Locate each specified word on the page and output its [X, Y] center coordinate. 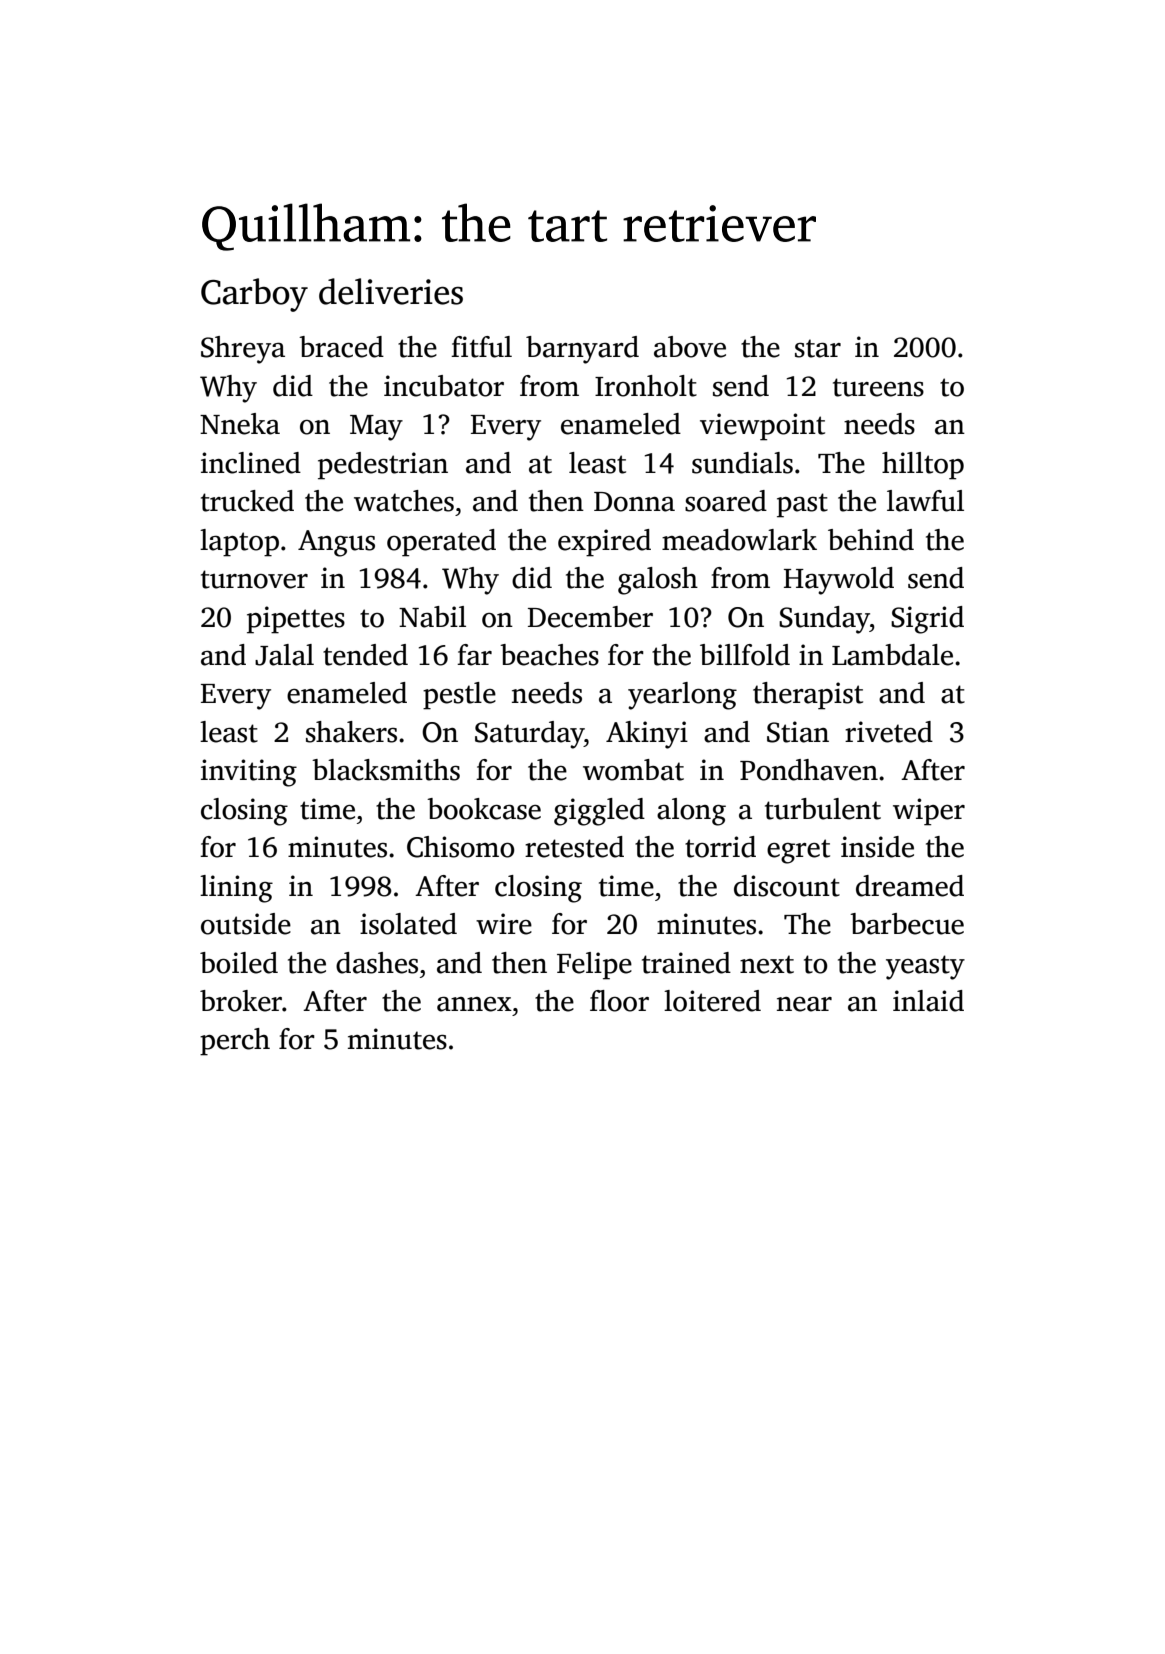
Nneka [240, 424]
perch [235, 1042]
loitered [712, 1001]
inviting [249, 773]
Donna [634, 502]
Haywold [839, 581]
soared [726, 501]
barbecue [907, 924]
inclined [251, 463]
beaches [549, 655]
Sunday [824, 620]
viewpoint [762, 427]
